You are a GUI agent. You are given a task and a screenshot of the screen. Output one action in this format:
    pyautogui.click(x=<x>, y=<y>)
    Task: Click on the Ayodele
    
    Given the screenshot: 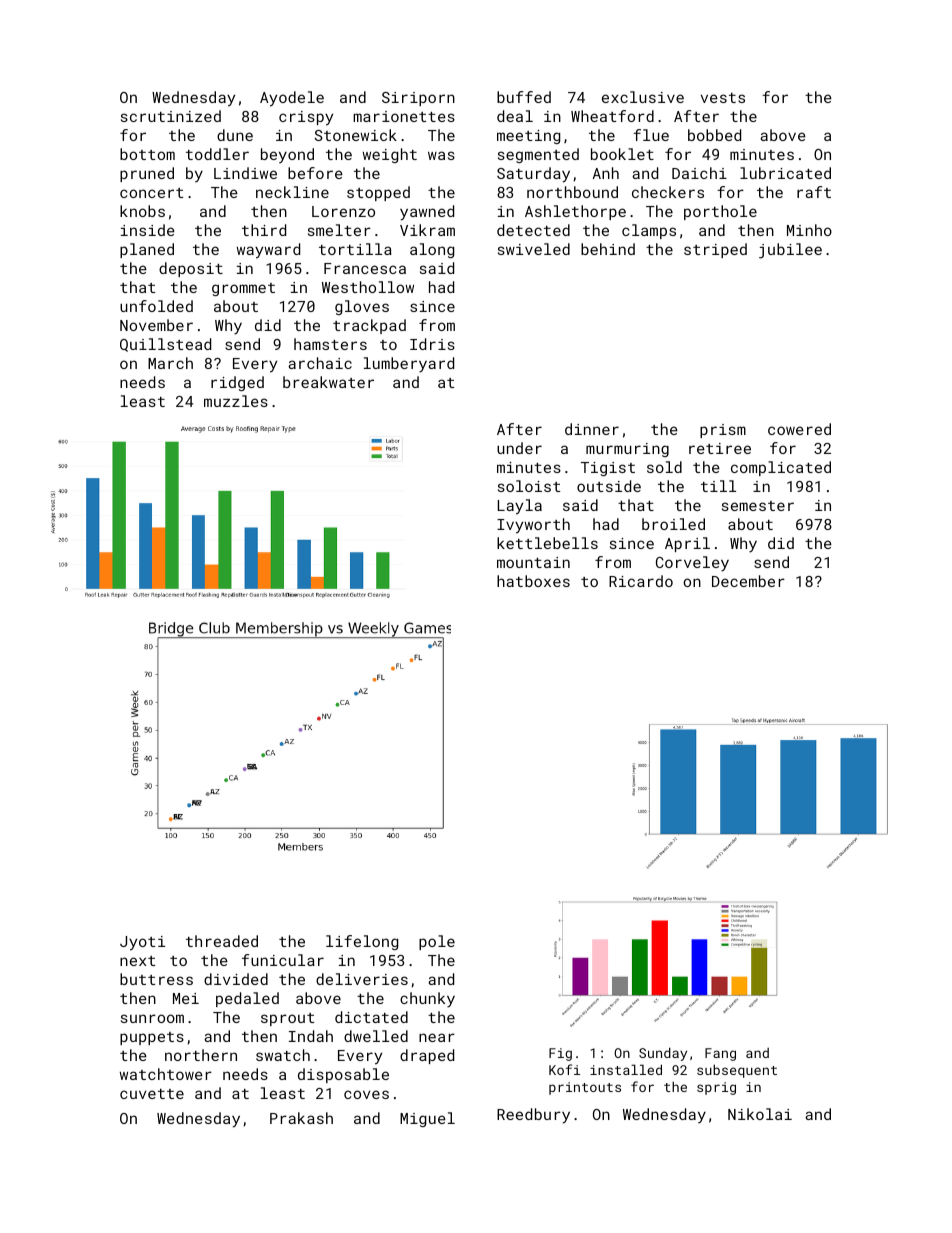 What is the action you would take?
    pyautogui.click(x=292, y=99)
